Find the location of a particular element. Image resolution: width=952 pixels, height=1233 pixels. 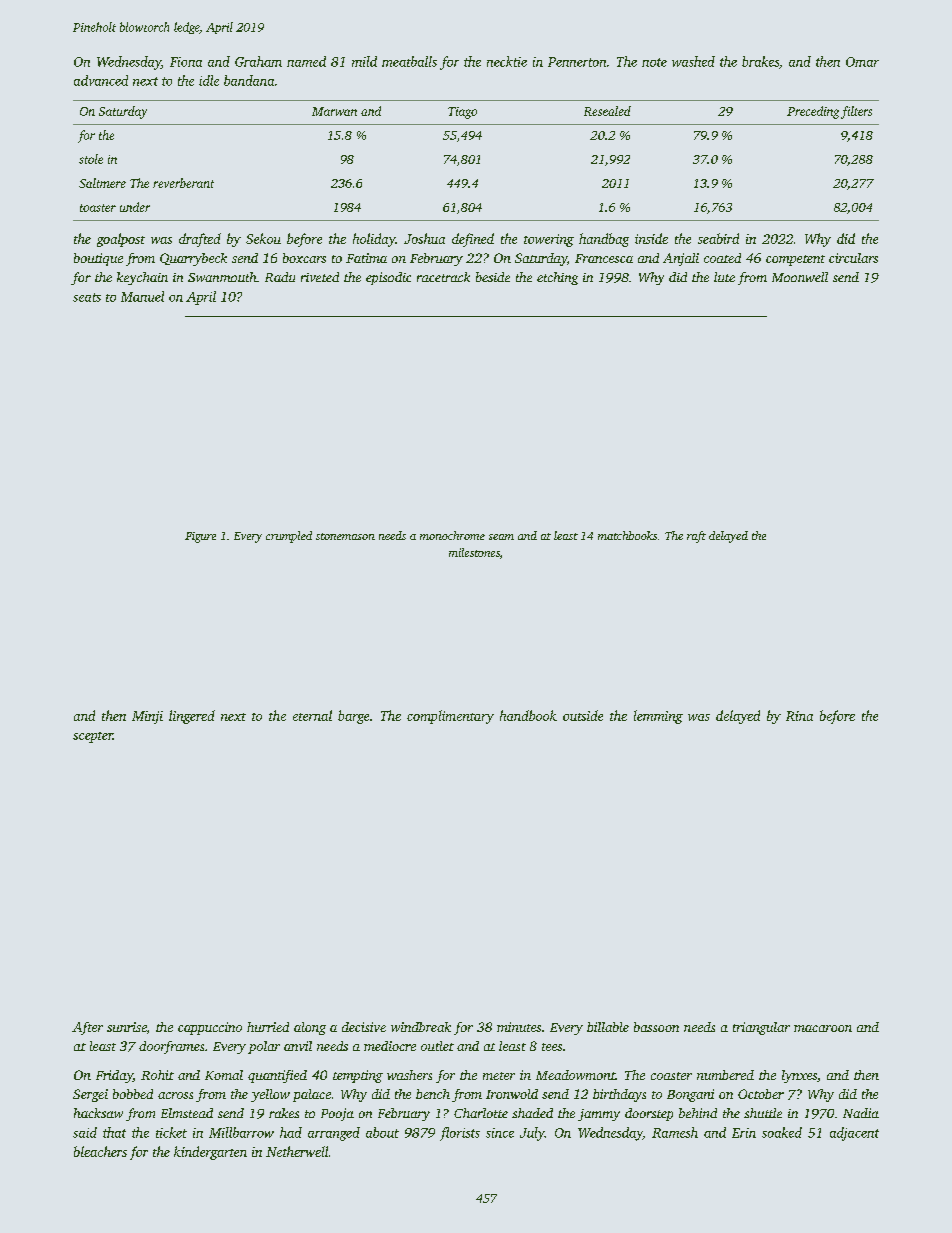

bleachers is located at coordinates (100, 1151).
